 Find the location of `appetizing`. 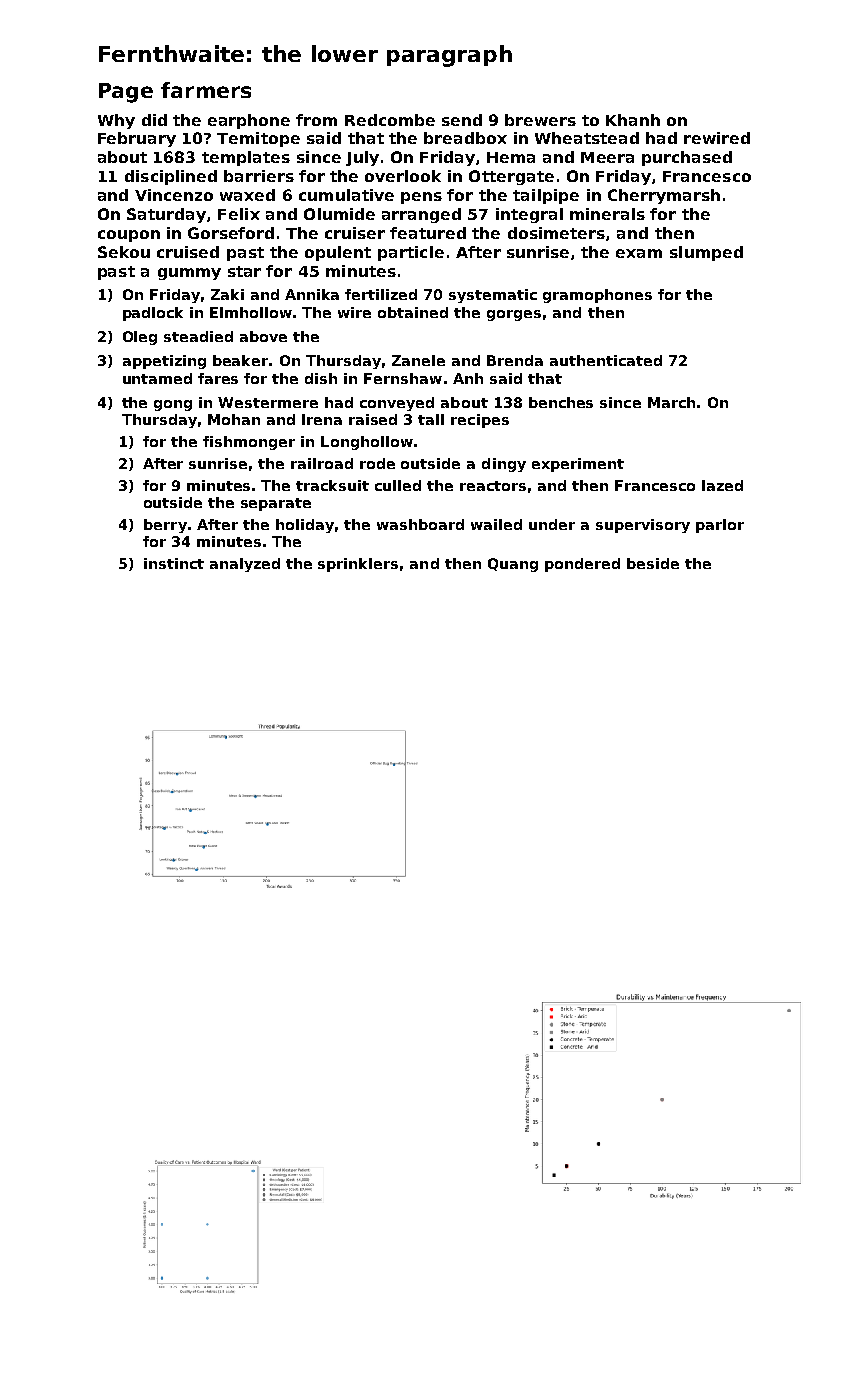

appetizing is located at coordinates (164, 362).
